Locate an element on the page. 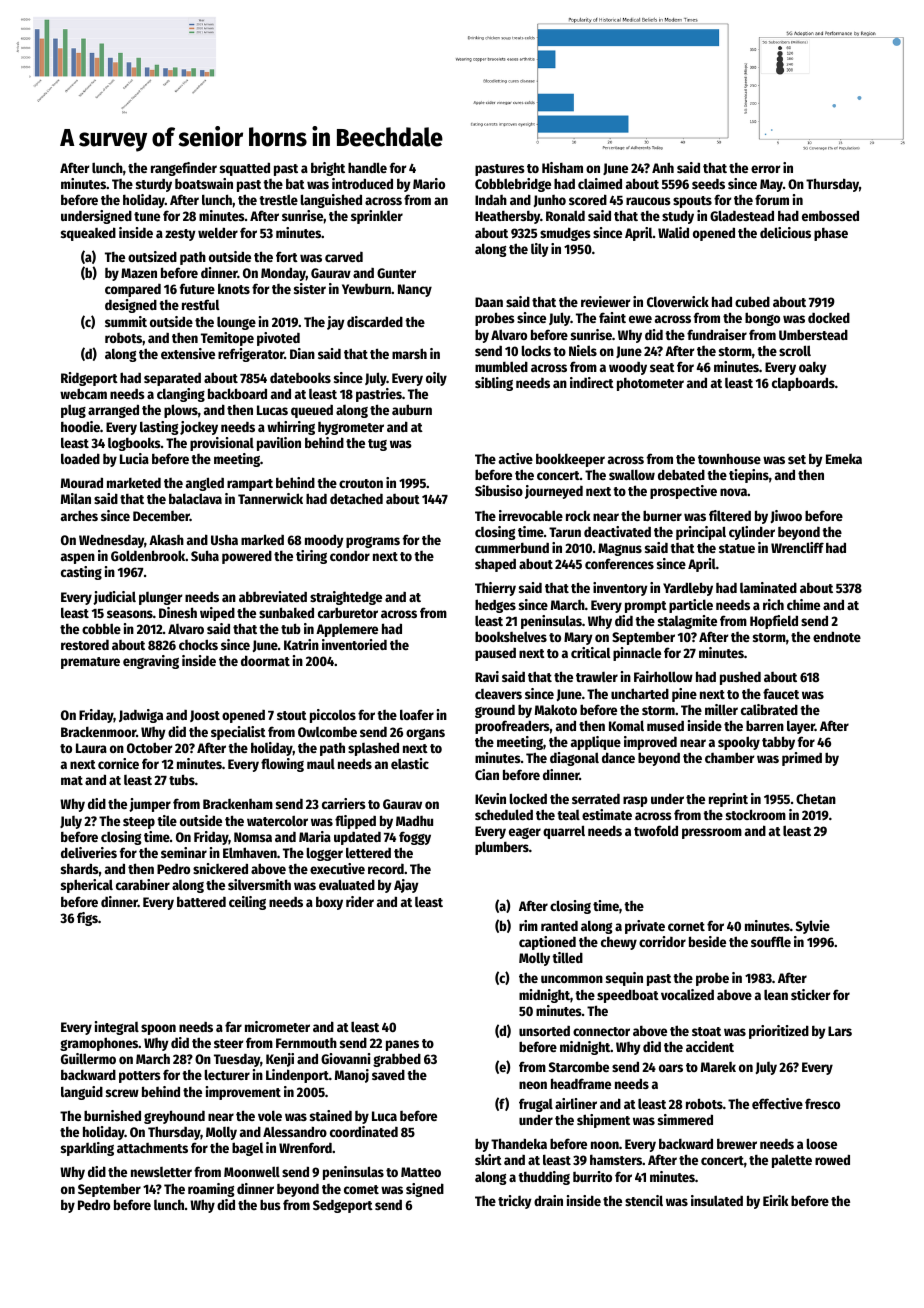  reviewer is located at coordinates (606, 301).
